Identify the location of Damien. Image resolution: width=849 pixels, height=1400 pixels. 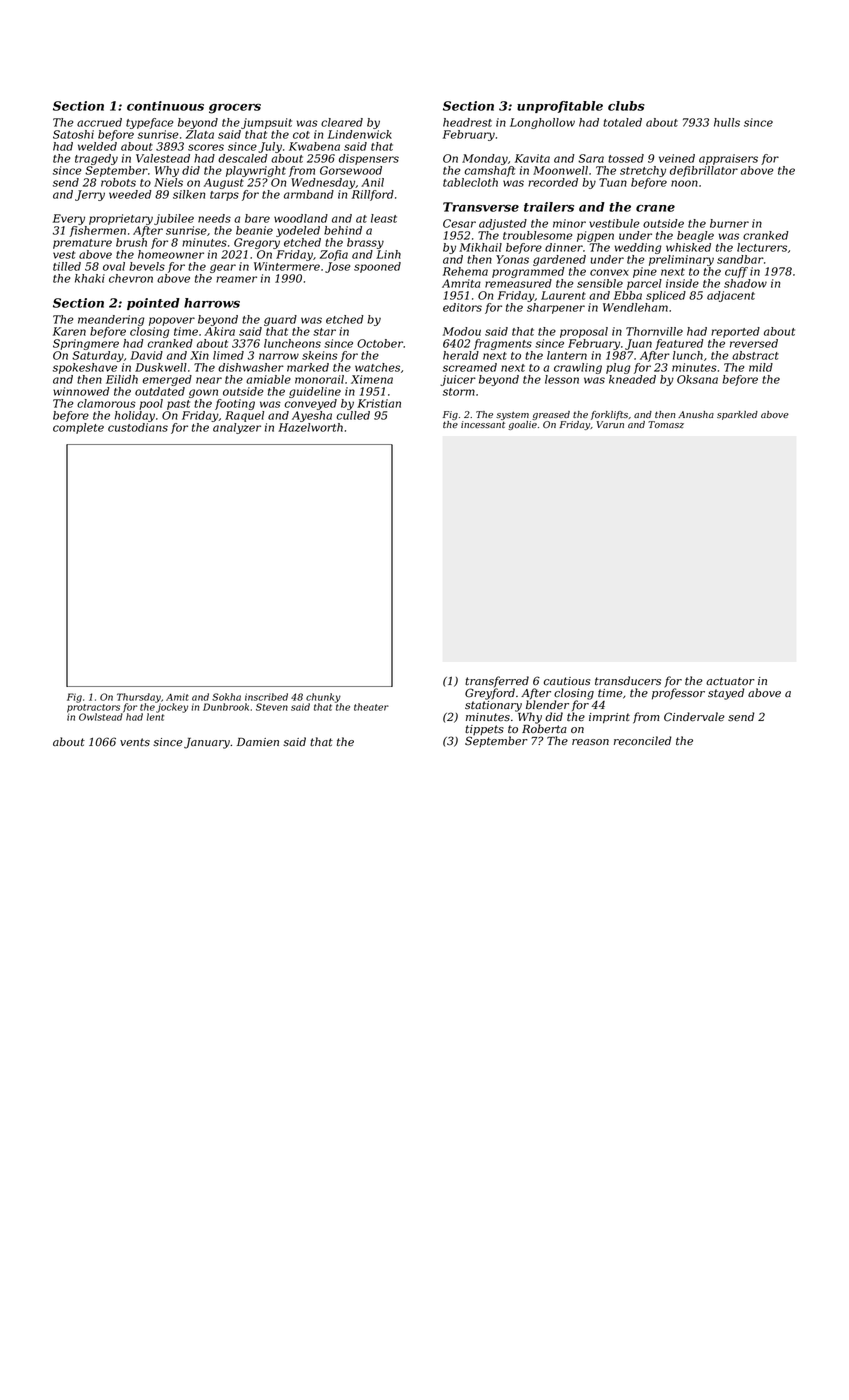
(258, 742).
